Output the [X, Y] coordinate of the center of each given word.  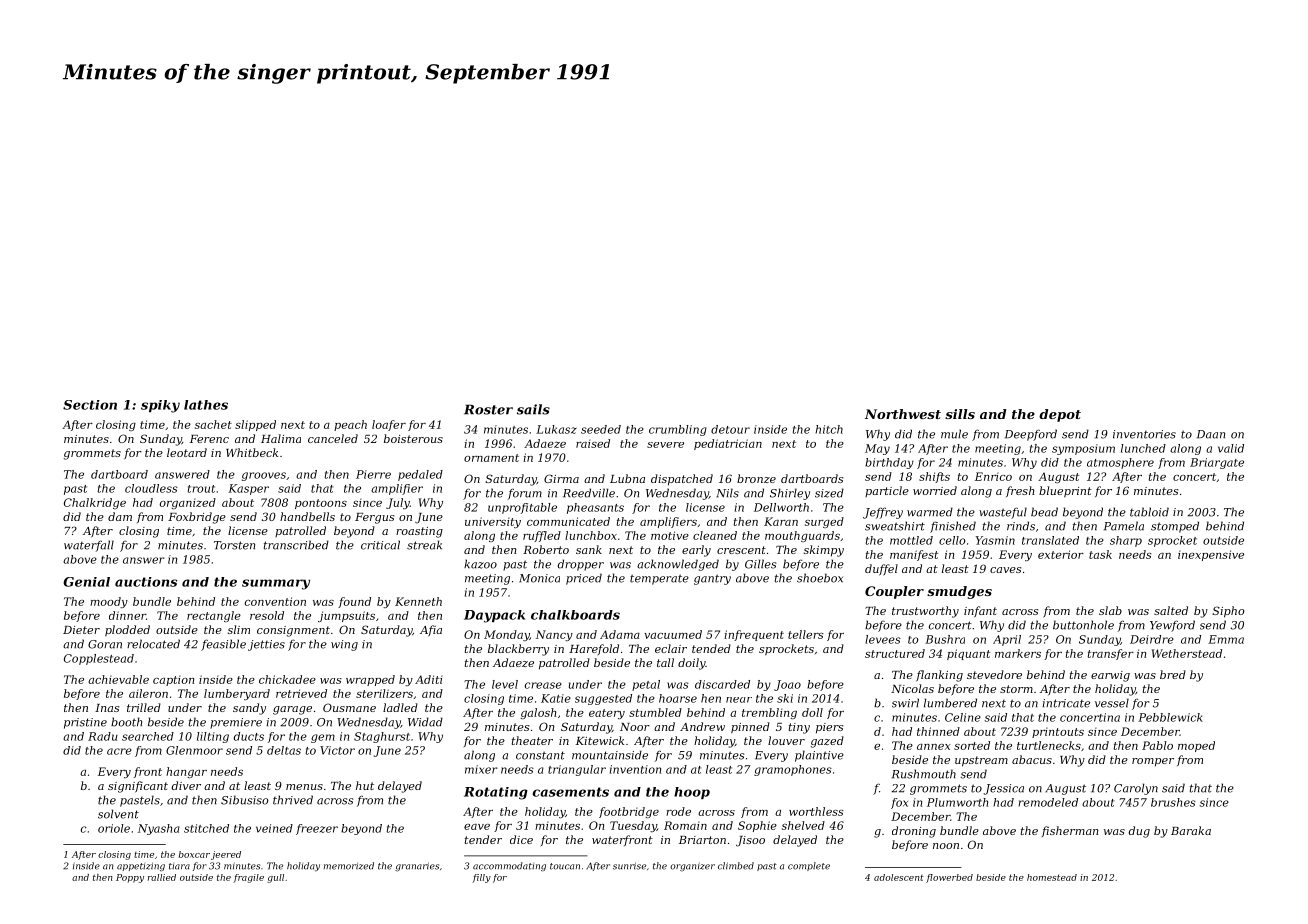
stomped [1175, 527]
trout [201, 489]
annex [933, 747]
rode [678, 811]
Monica [539, 578]
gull [276, 878]
